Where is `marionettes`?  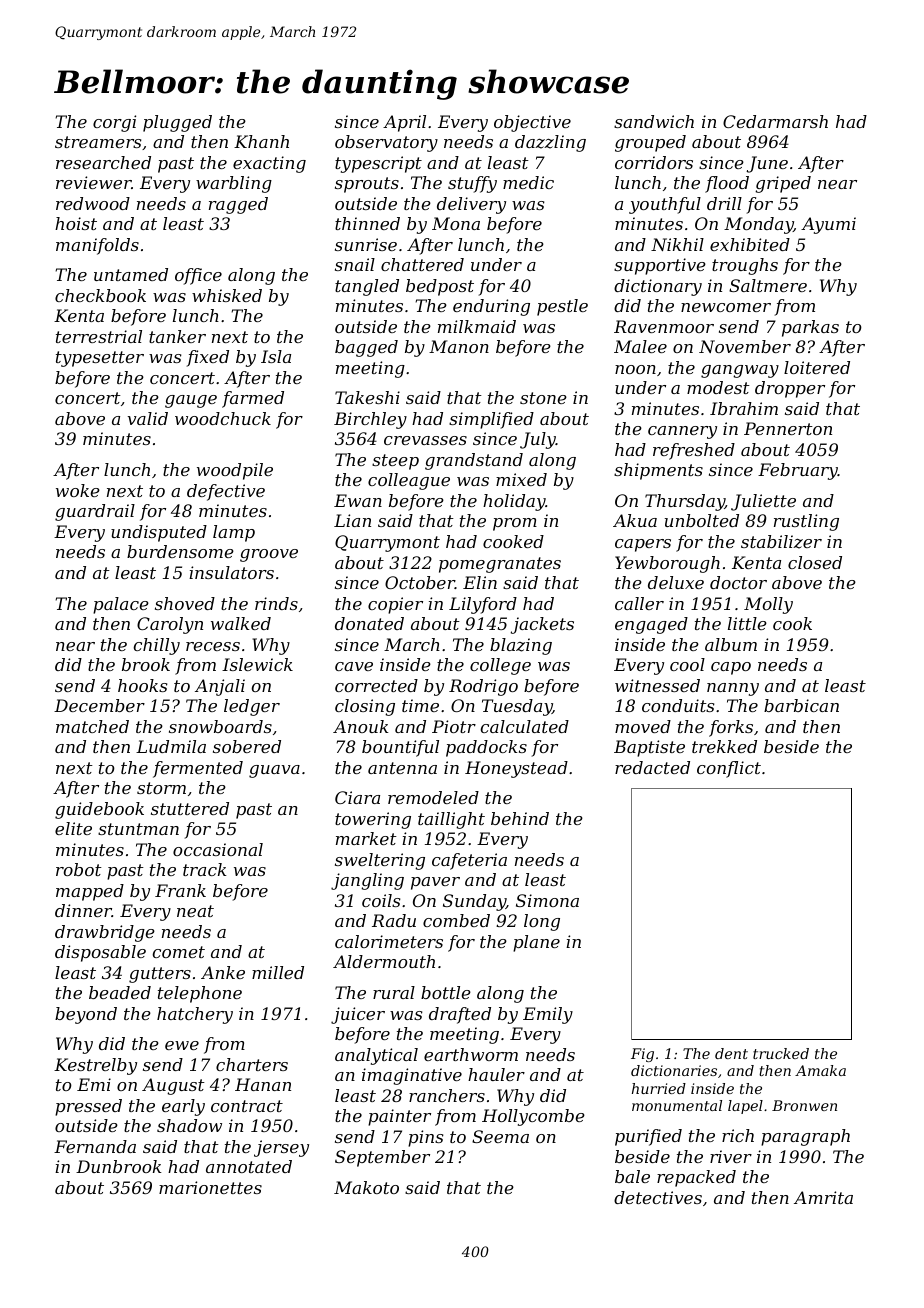 marionettes is located at coordinates (210, 1187).
